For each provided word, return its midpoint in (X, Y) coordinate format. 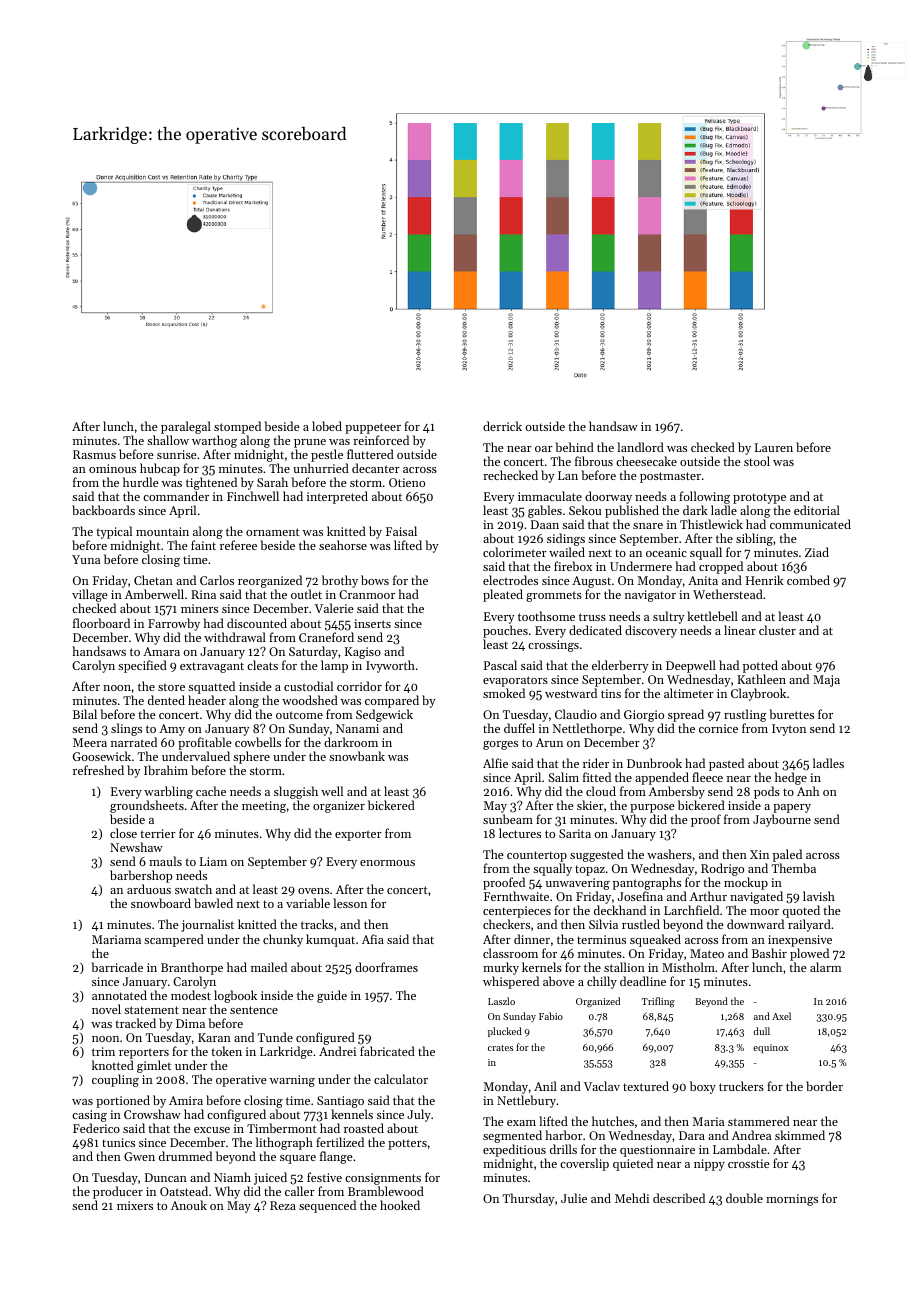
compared (392, 701)
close (123, 833)
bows (375, 580)
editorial (817, 510)
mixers (135, 1205)
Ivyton (789, 730)
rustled (641, 924)
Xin (759, 854)
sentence (254, 1010)
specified (142, 666)
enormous (387, 863)
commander (176, 496)
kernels (542, 967)
